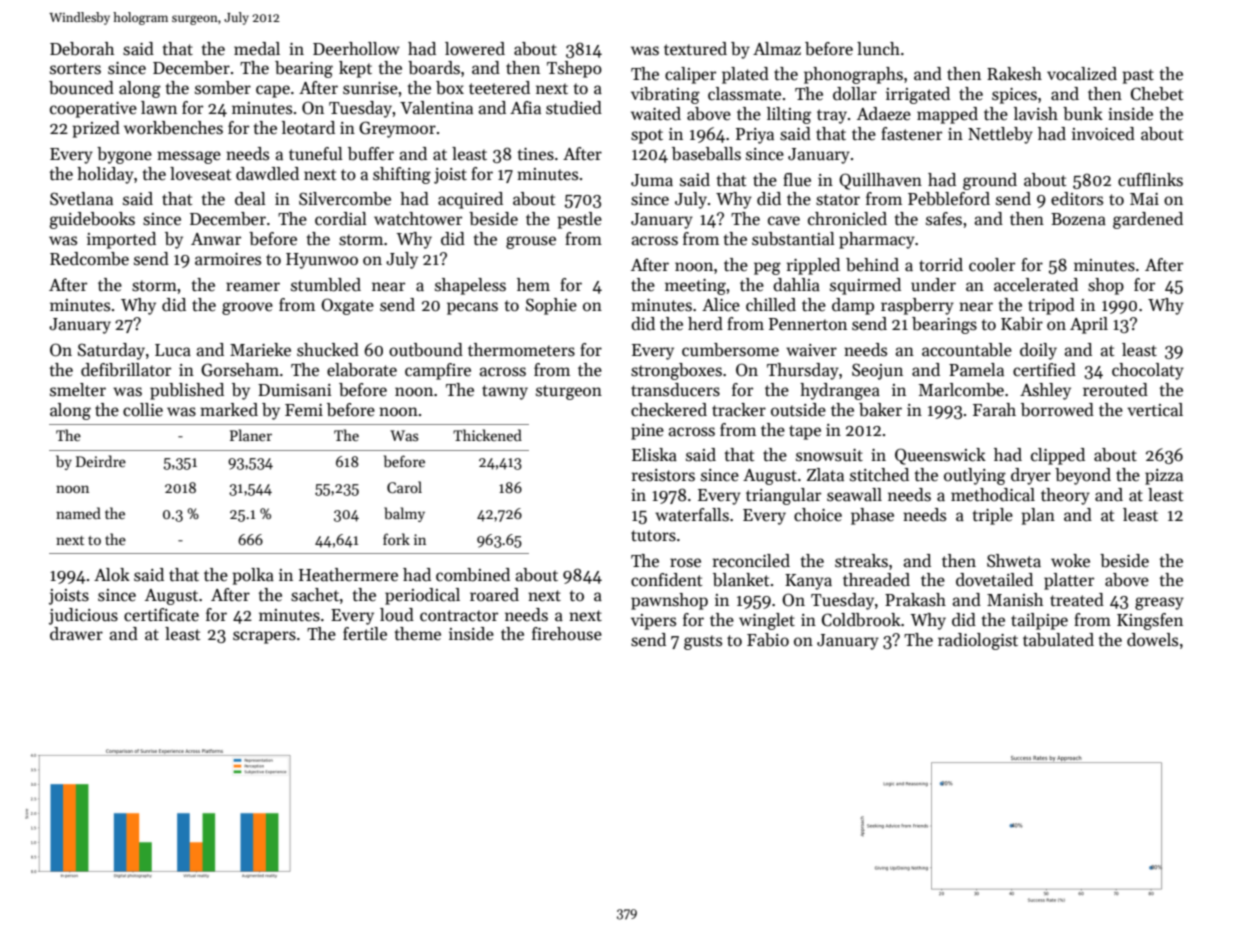 The height and width of the screenshot is (952, 1233). What do you see at coordinates (569, 392) in the screenshot?
I see `sturgeon` at bounding box center [569, 392].
